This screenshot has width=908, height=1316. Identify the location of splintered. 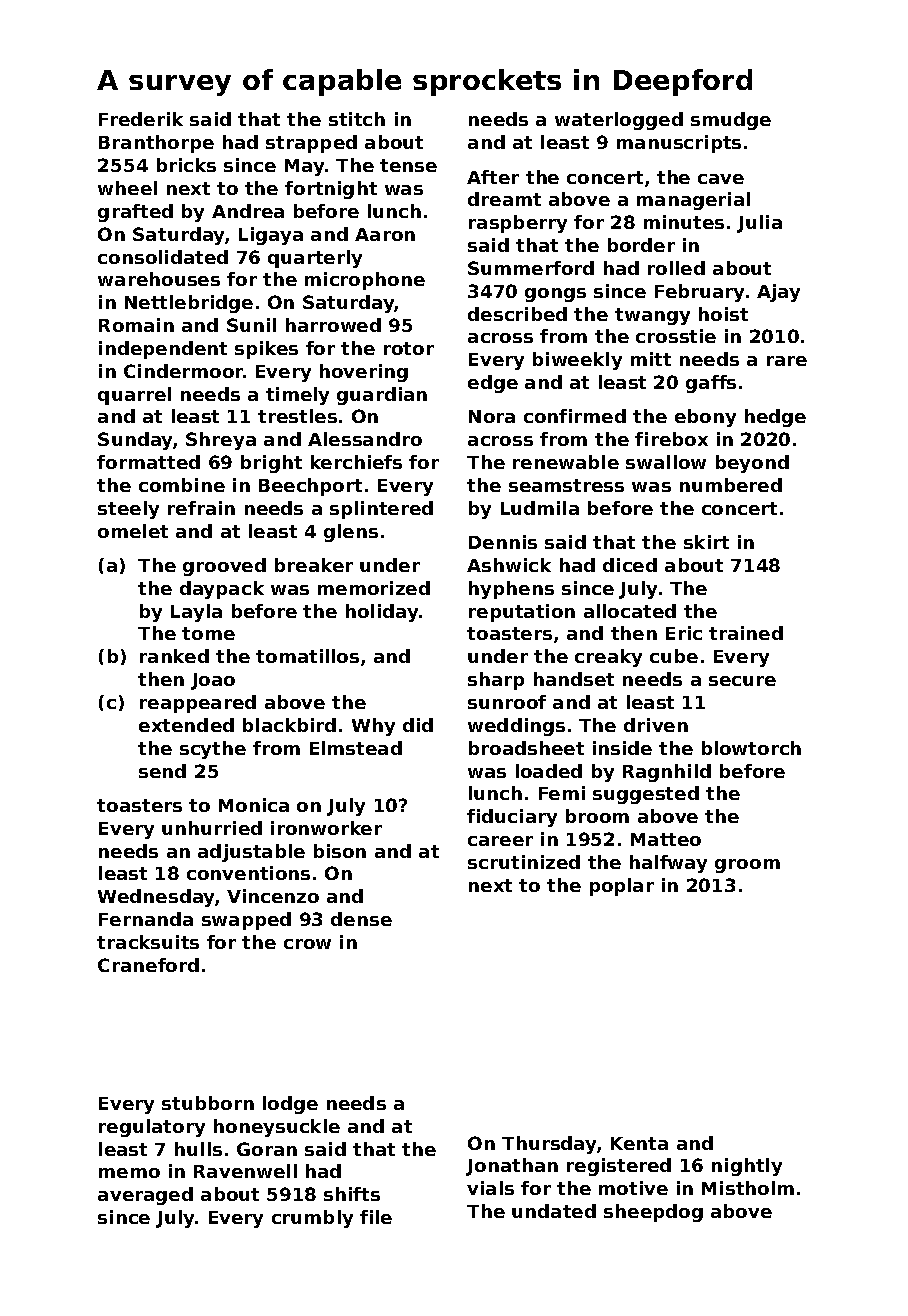
(381, 510).
